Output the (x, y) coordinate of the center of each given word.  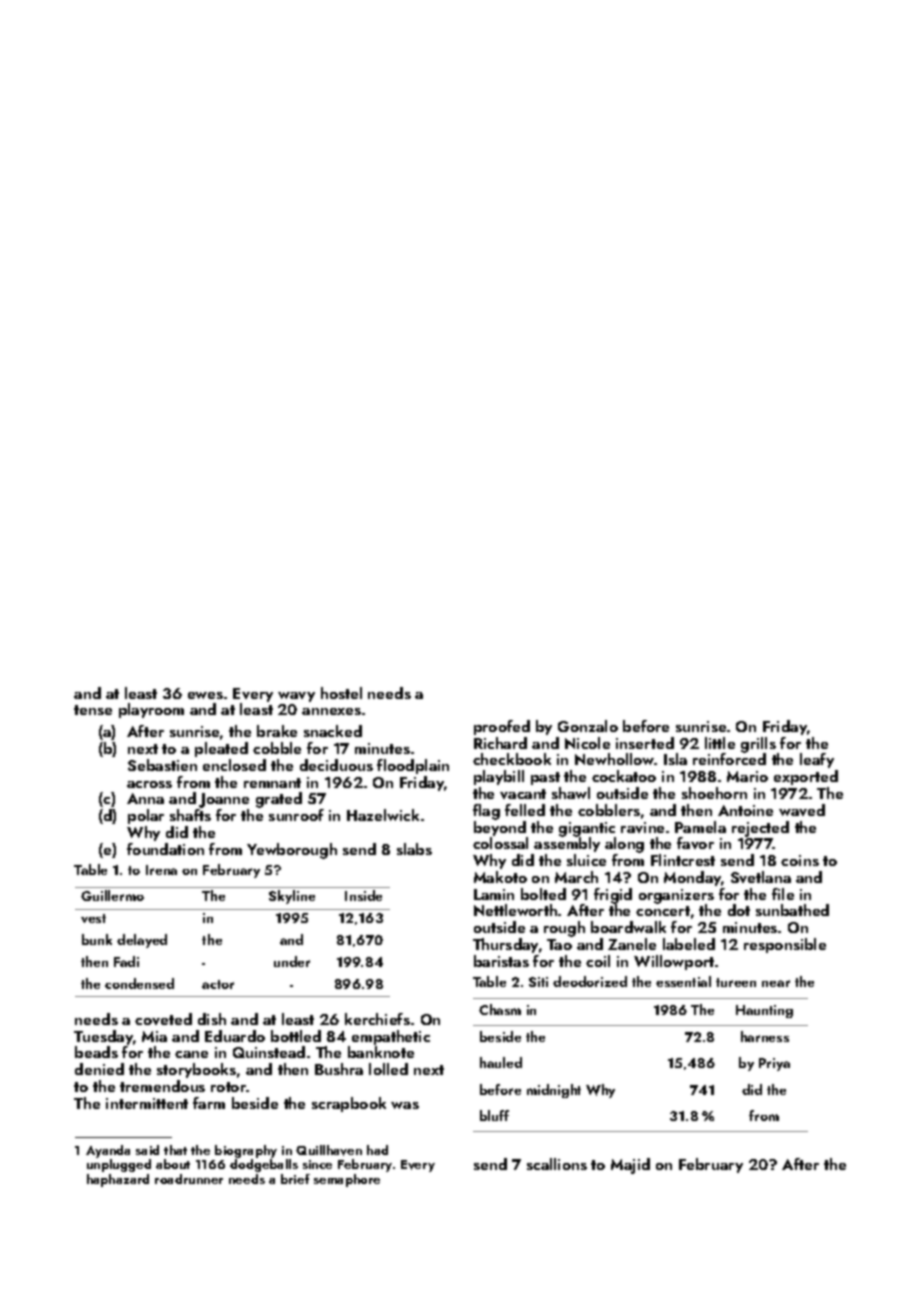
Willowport (674, 962)
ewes (205, 695)
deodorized (590, 981)
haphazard (118, 1180)
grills (758, 745)
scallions (557, 1164)
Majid (630, 1166)
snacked (333, 731)
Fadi (126, 961)
